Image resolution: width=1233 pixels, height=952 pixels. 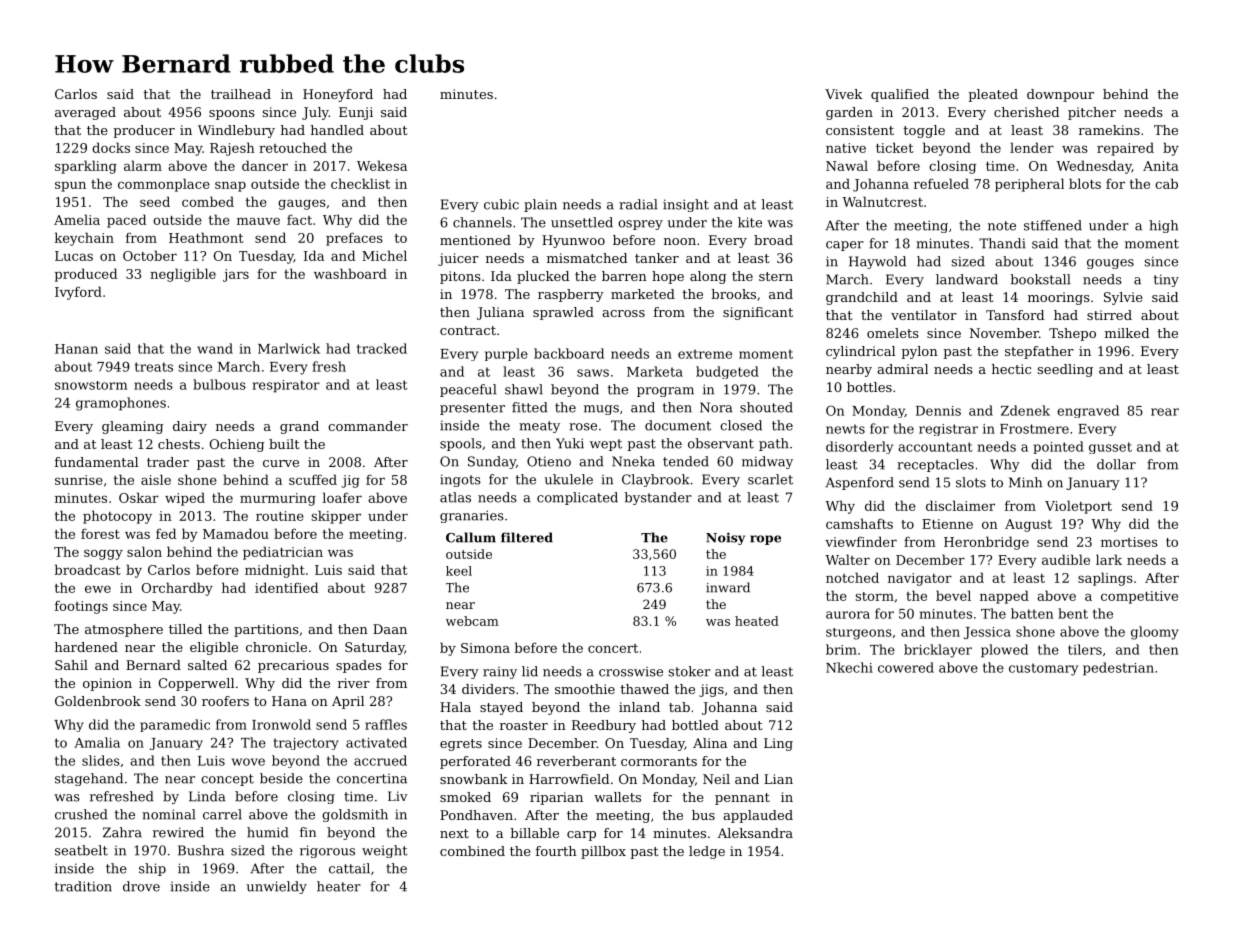 I want to click on commonplace, so click(x=164, y=185).
